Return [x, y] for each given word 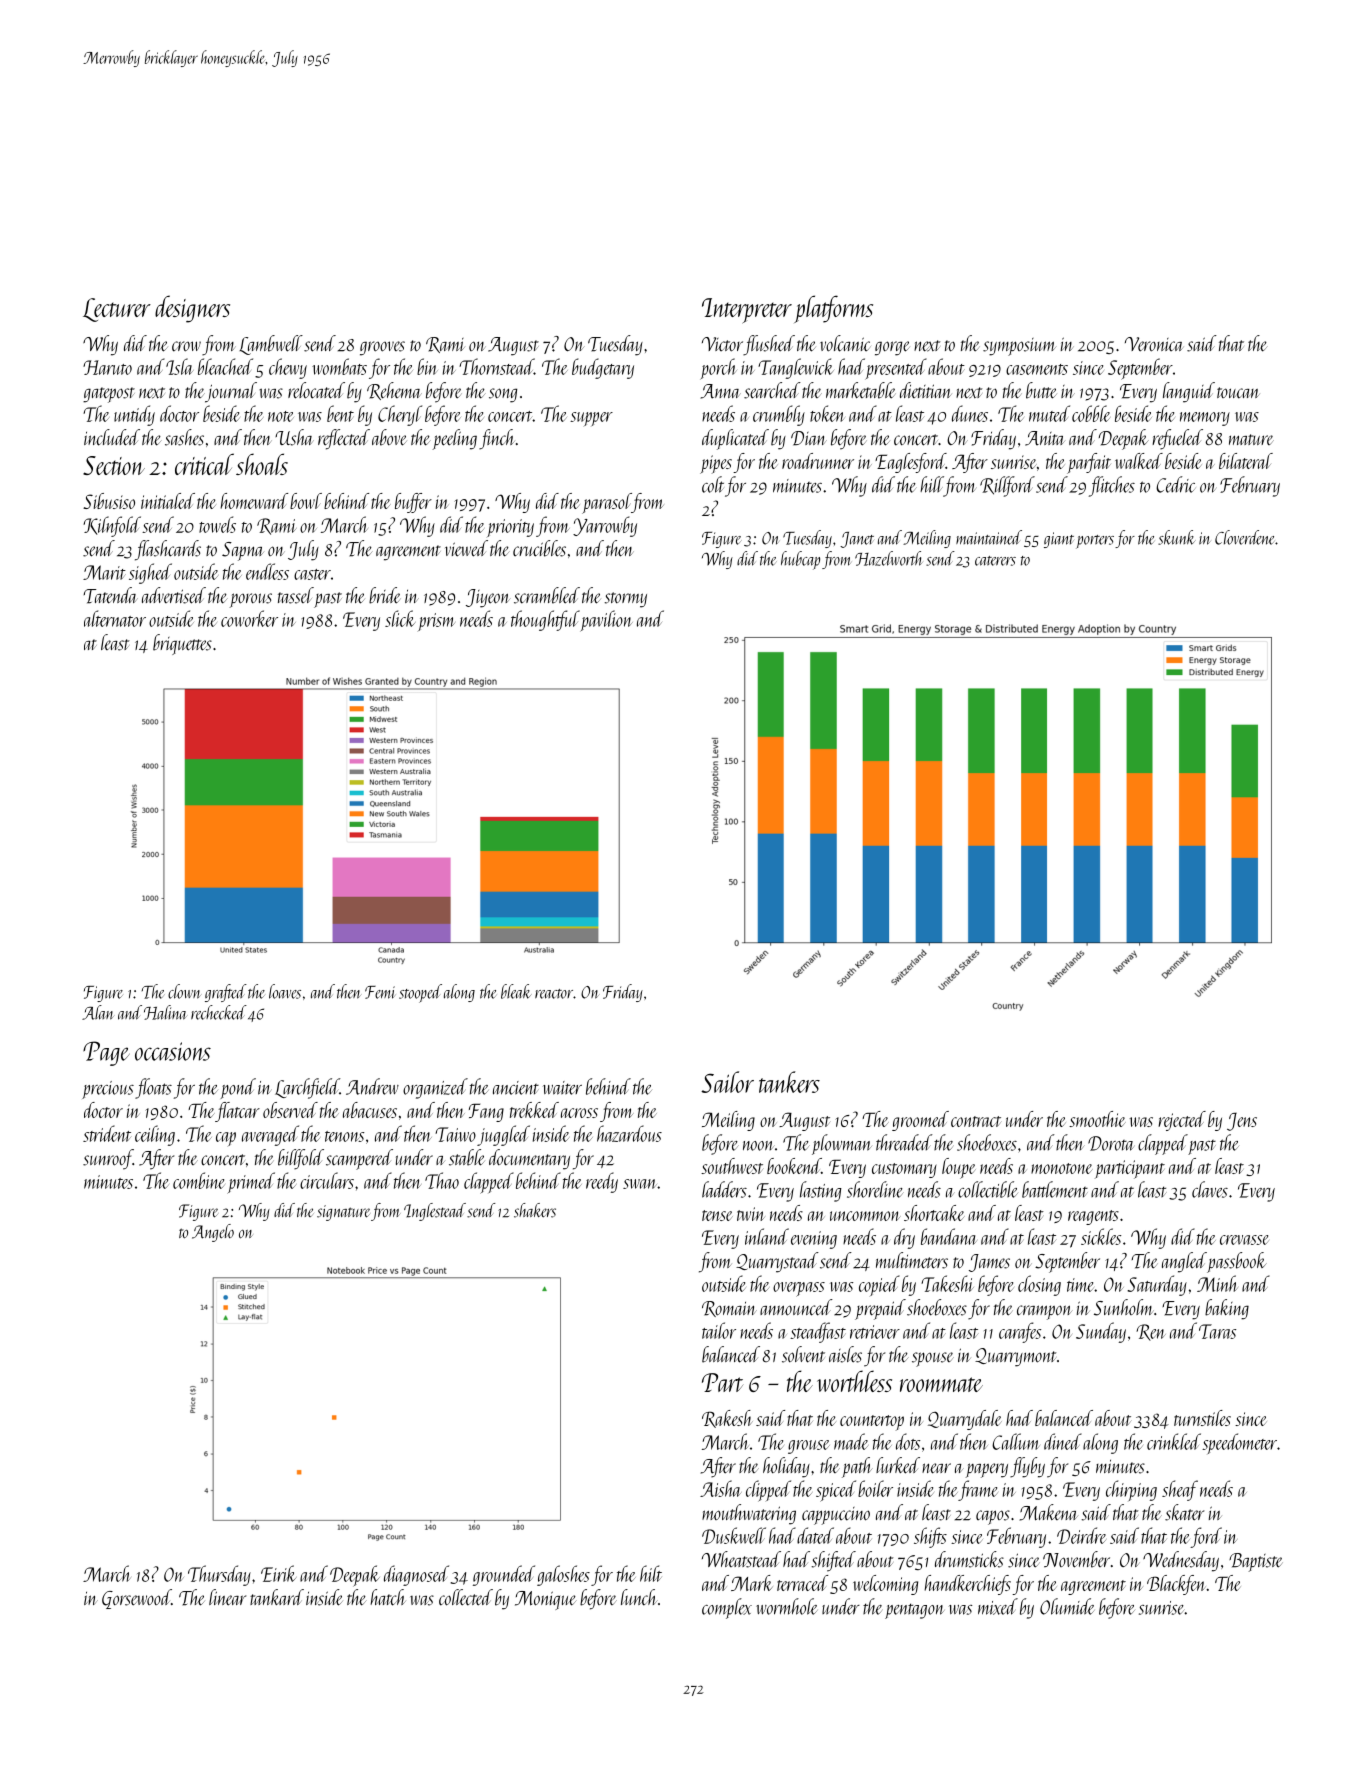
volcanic [845, 343]
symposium [1019, 347]
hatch [388, 1597]
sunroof [108, 1159]
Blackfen [1176, 1585]
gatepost [109, 395]
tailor [719, 1330]
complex [727, 1608]
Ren [1151, 1332]
